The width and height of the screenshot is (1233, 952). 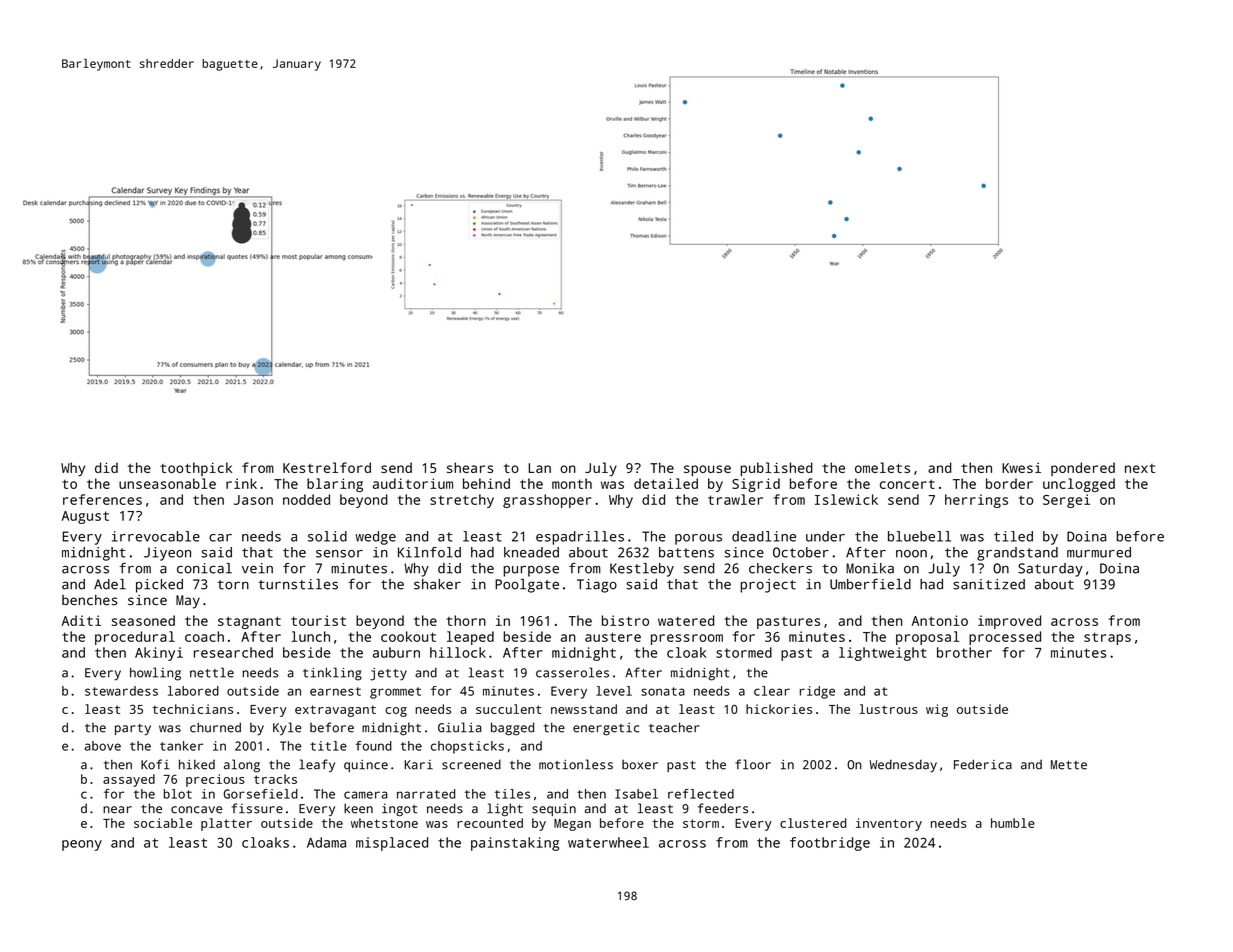 I want to click on keen, so click(x=358, y=808).
